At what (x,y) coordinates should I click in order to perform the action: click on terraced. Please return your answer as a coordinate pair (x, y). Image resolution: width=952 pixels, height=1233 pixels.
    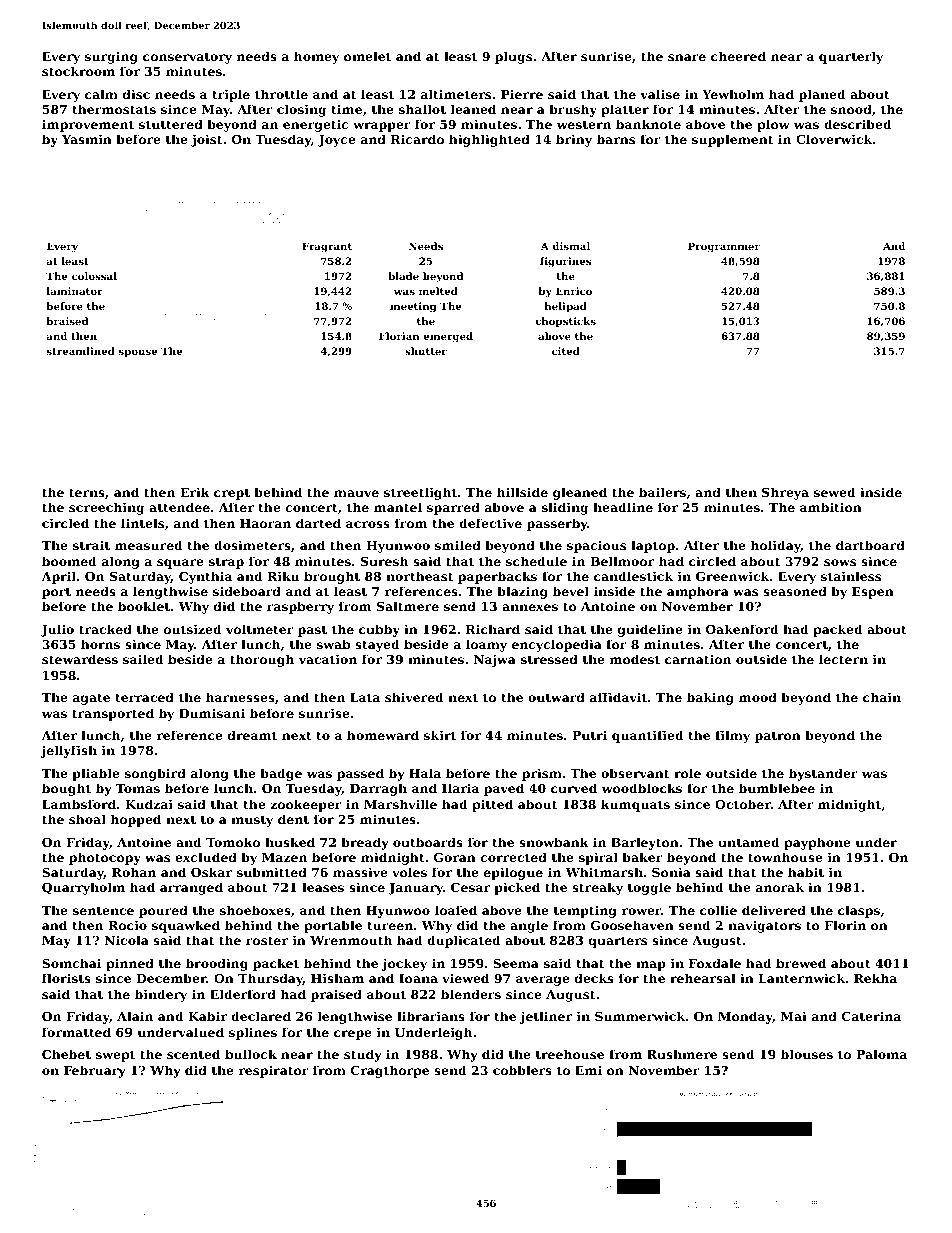
    Looking at the image, I should click on (144, 697).
